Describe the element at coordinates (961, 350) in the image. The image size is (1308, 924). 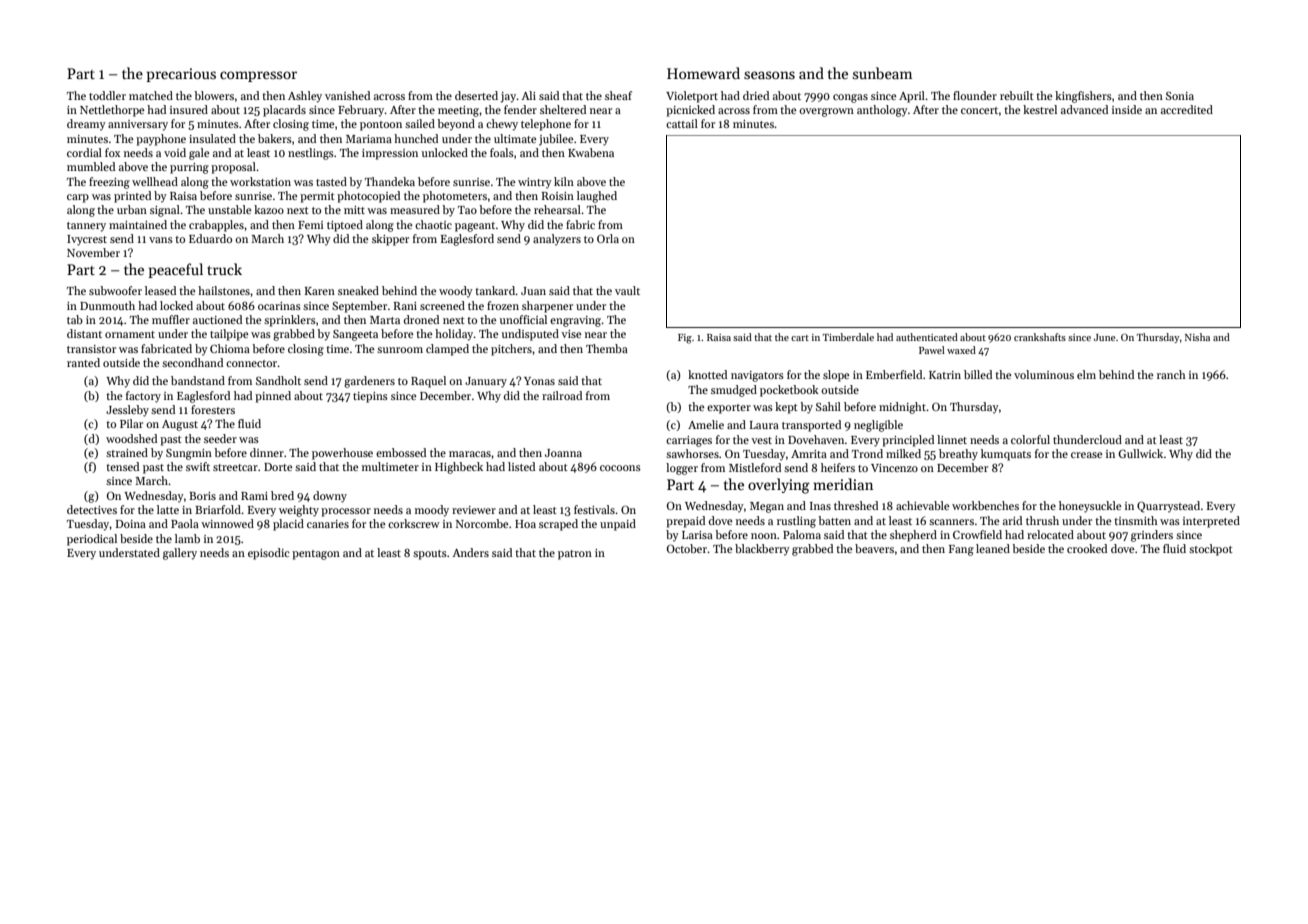
I see `waxed` at that location.
